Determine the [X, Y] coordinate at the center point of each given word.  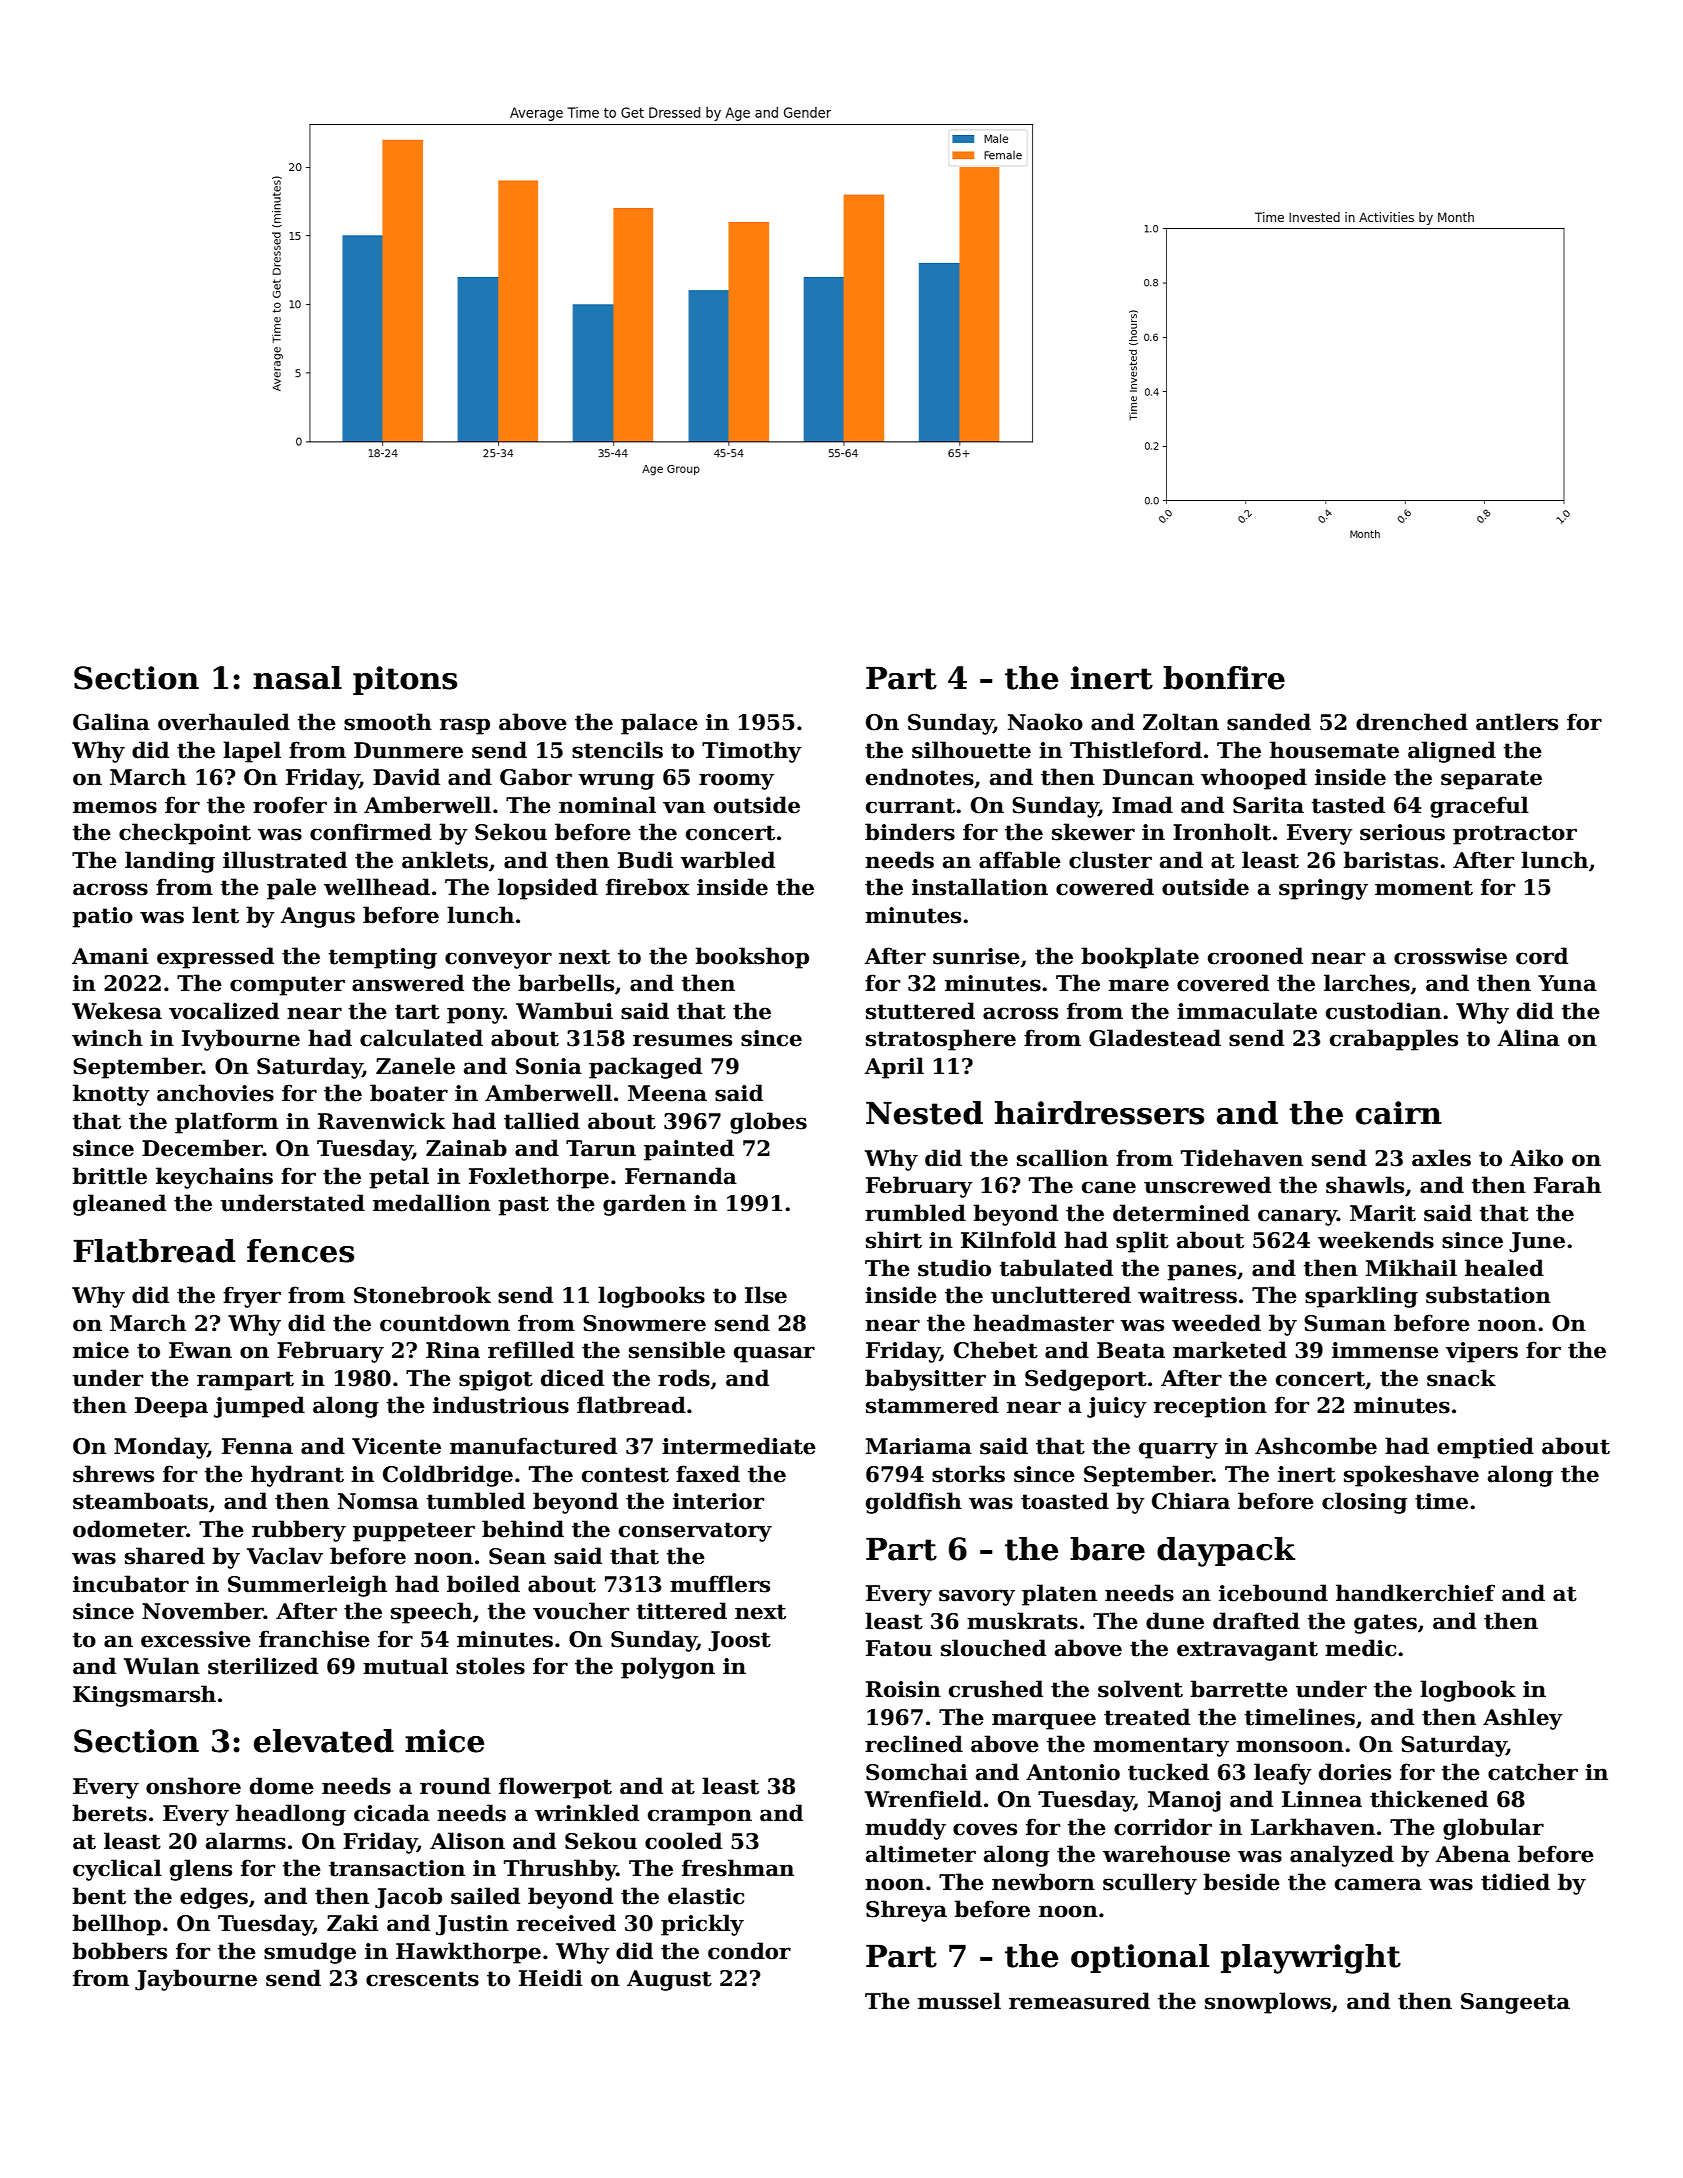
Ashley [1523, 1719]
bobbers [119, 1951]
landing [170, 862]
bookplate [1140, 958]
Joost [739, 1641]
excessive [196, 1639]
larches [1367, 983]
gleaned [119, 1205]
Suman [1345, 1323]
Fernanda [681, 1176]
